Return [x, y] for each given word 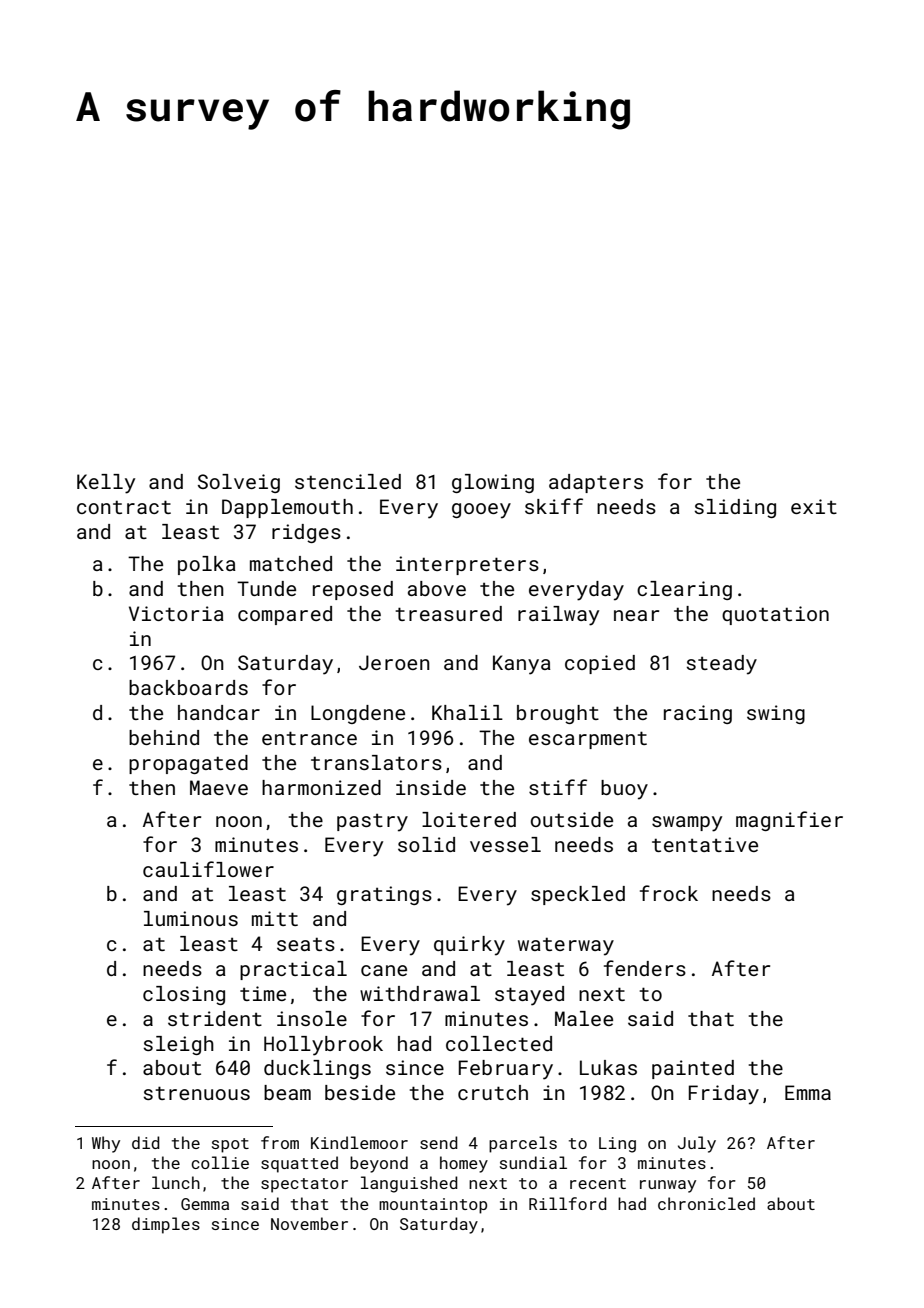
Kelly [106, 484]
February [506, 1070]
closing [184, 995]
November [309, 1223]
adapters [596, 483]
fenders [645, 968]
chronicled [706, 1203]
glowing [493, 483]
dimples [166, 1225]
